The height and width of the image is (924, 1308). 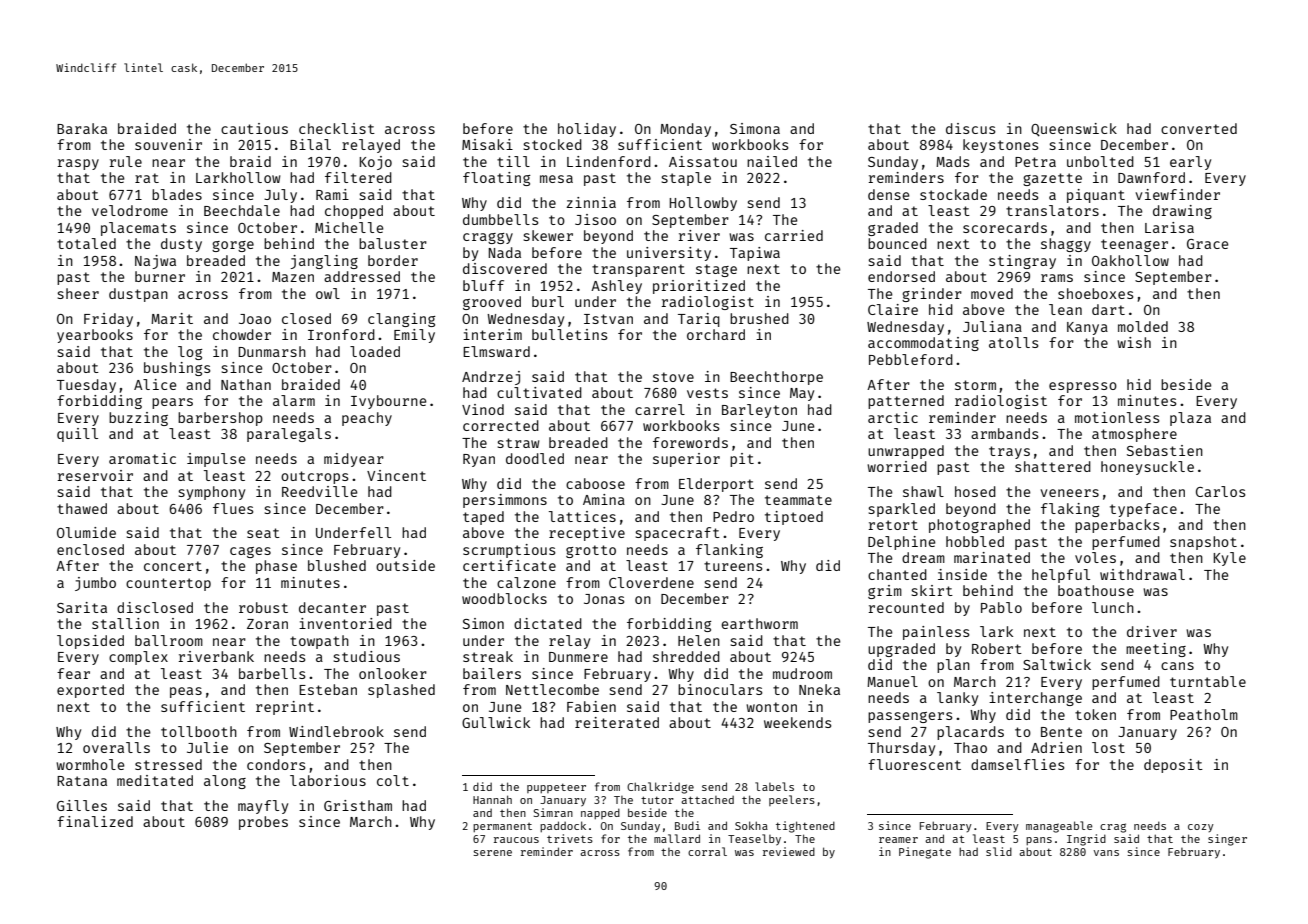 I want to click on finalized, so click(x=95, y=821).
